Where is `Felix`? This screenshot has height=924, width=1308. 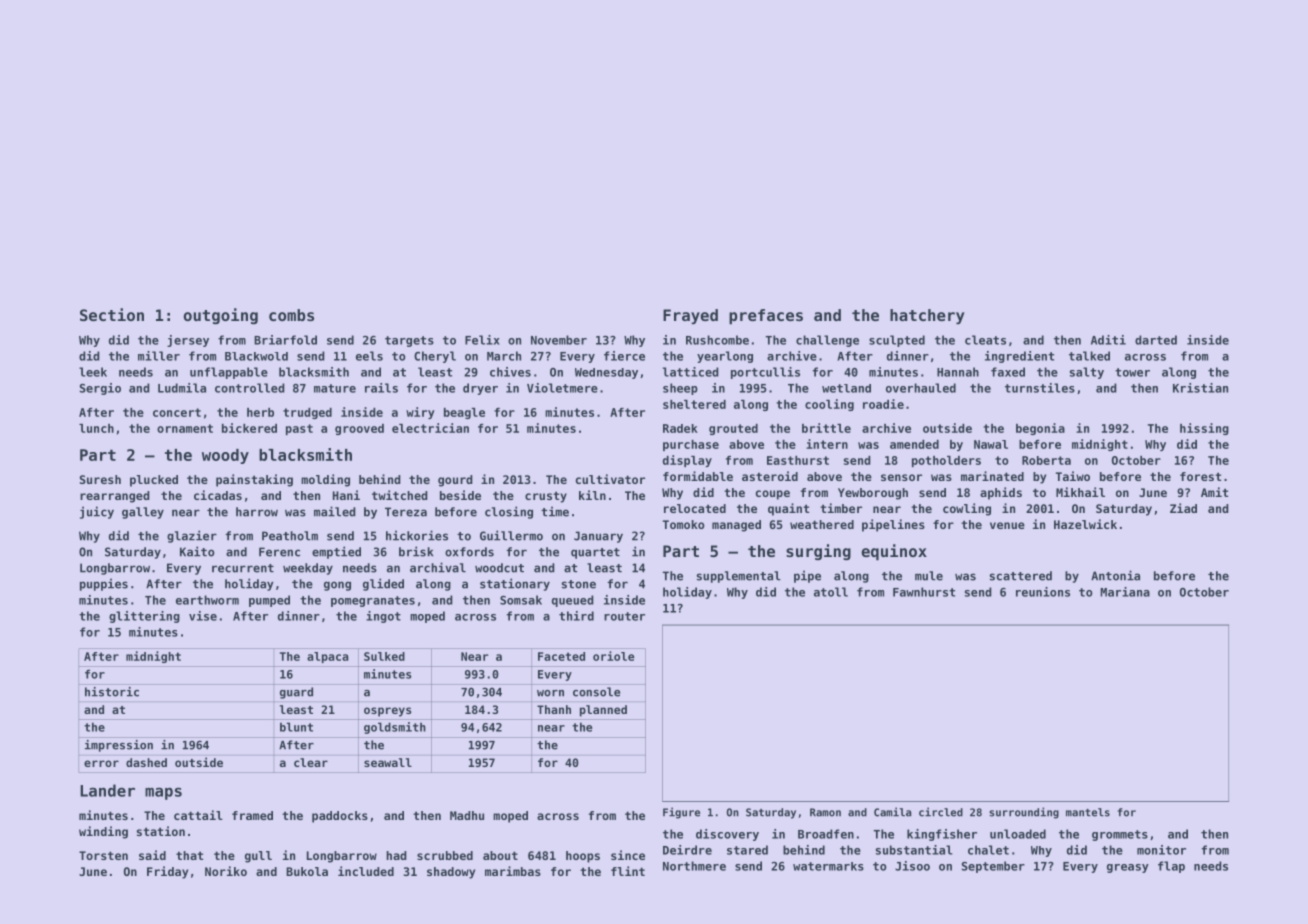 Felix is located at coordinates (482, 340).
